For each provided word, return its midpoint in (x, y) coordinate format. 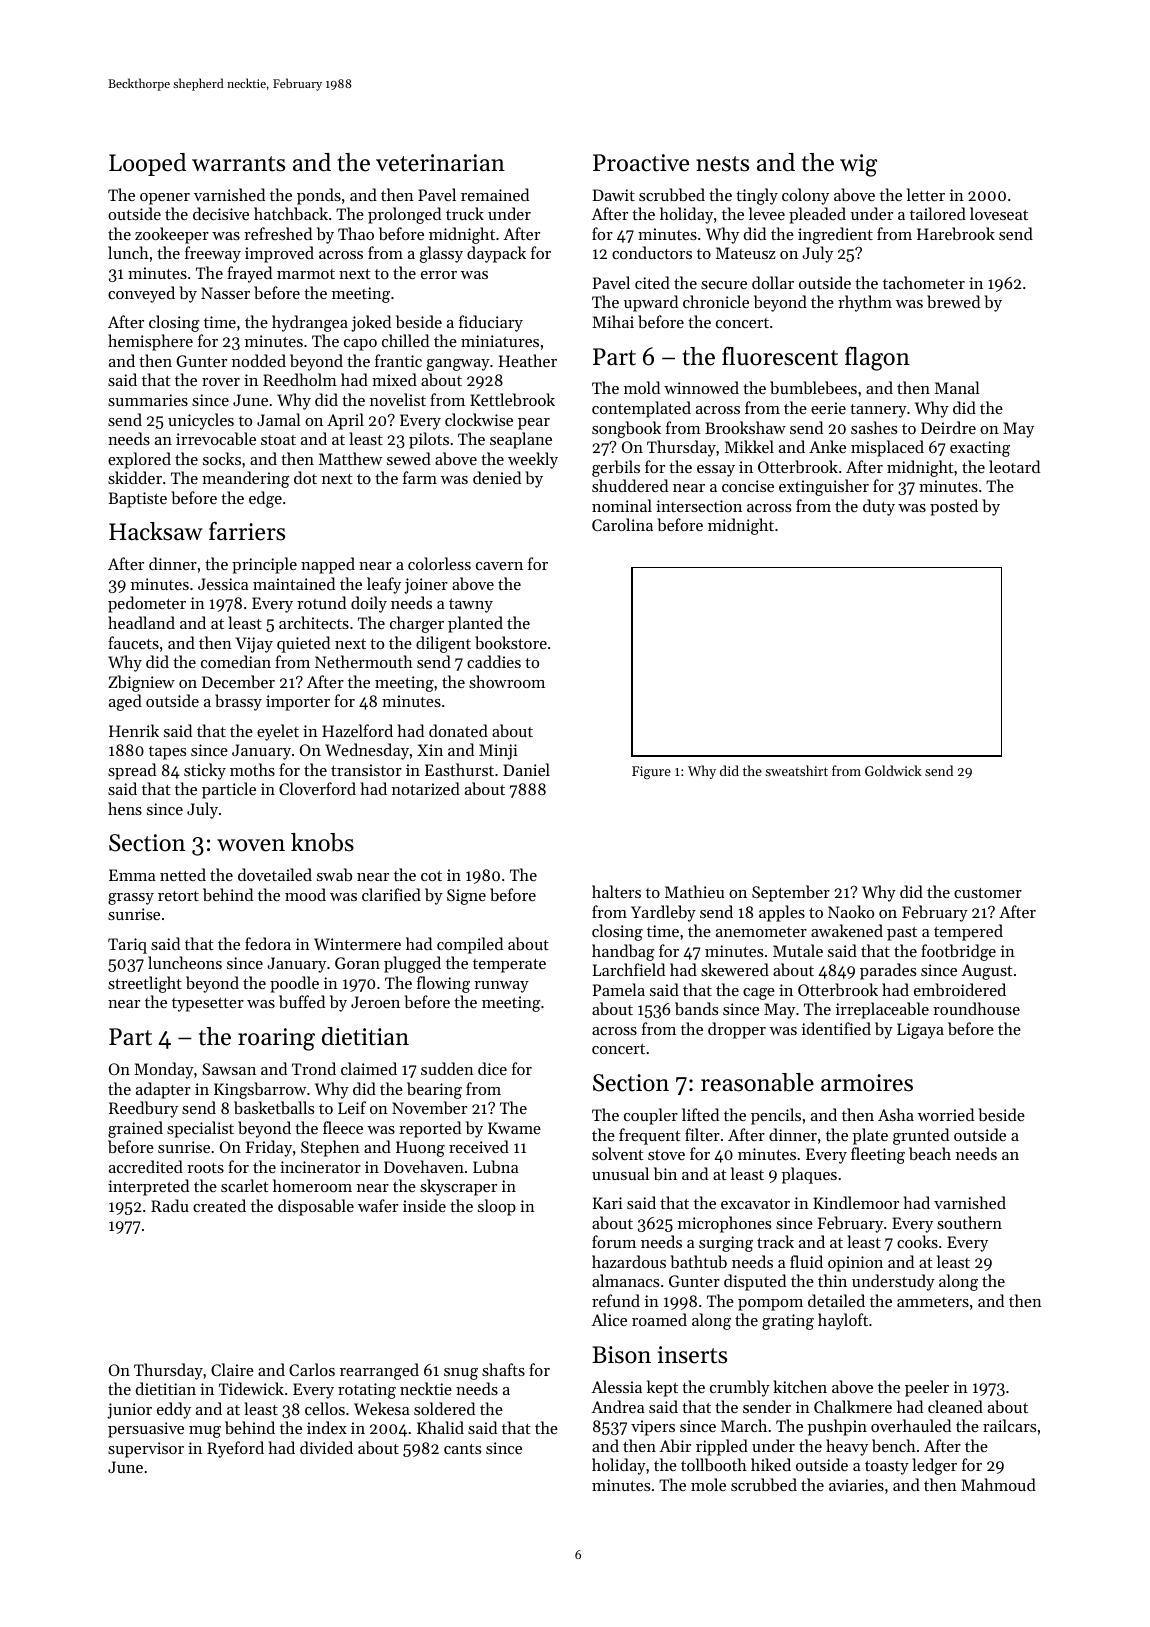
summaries (148, 400)
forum (614, 1241)
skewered (735, 969)
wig (858, 165)
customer (988, 893)
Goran (357, 963)
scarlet (245, 1185)
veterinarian (440, 163)
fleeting (878, 1155)
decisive (221, 213)
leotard (1014, 466)
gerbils (616, 468)
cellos (325, 1408)
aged (125, 702)
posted (954, 507)
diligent (443, 644)
